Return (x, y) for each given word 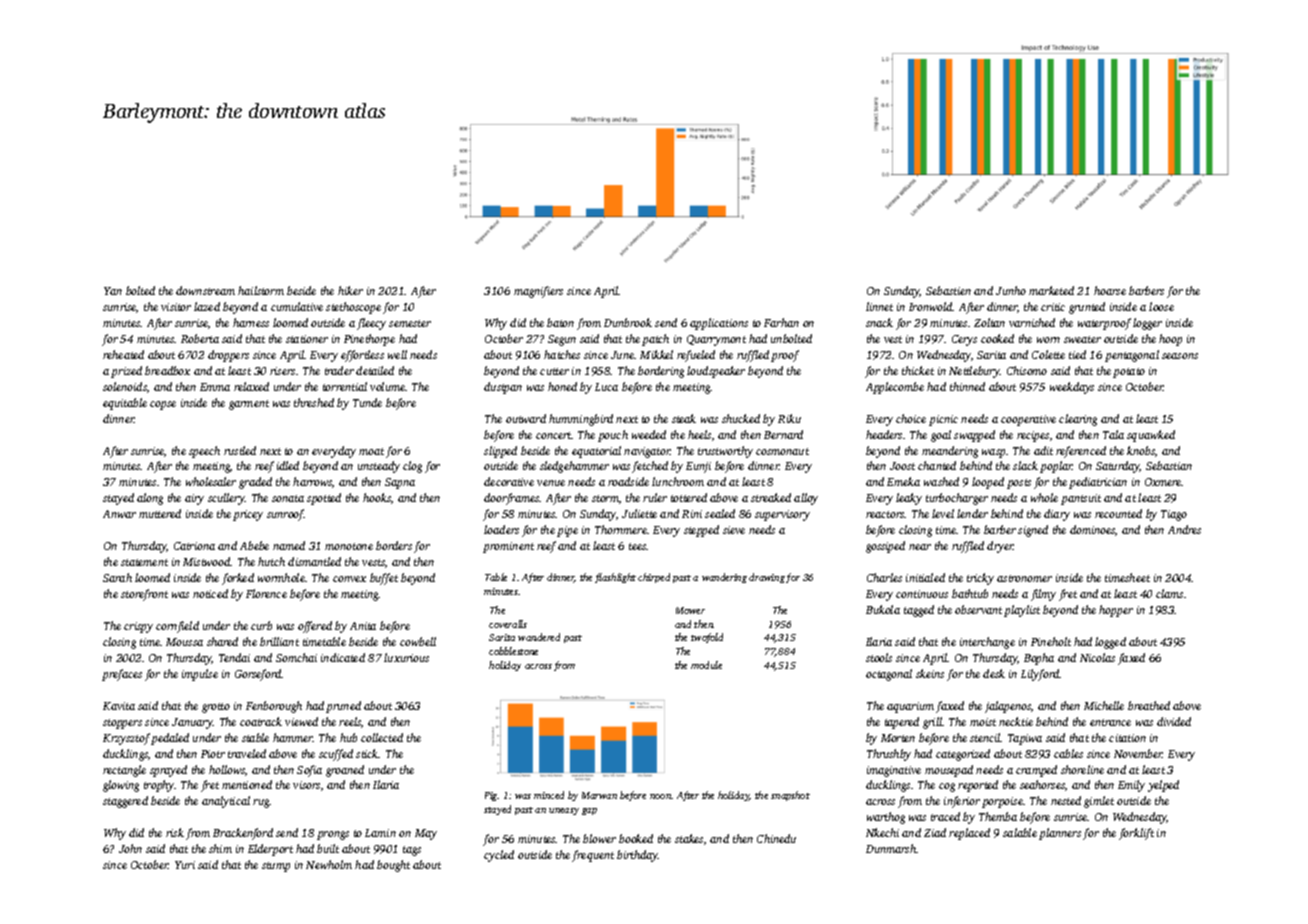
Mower (690, 610)
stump (276, 867)
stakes (689, 838)
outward (526, 418)
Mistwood (207, 561)
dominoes (1092, 529)
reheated (123, 354)
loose (1161, 306)
